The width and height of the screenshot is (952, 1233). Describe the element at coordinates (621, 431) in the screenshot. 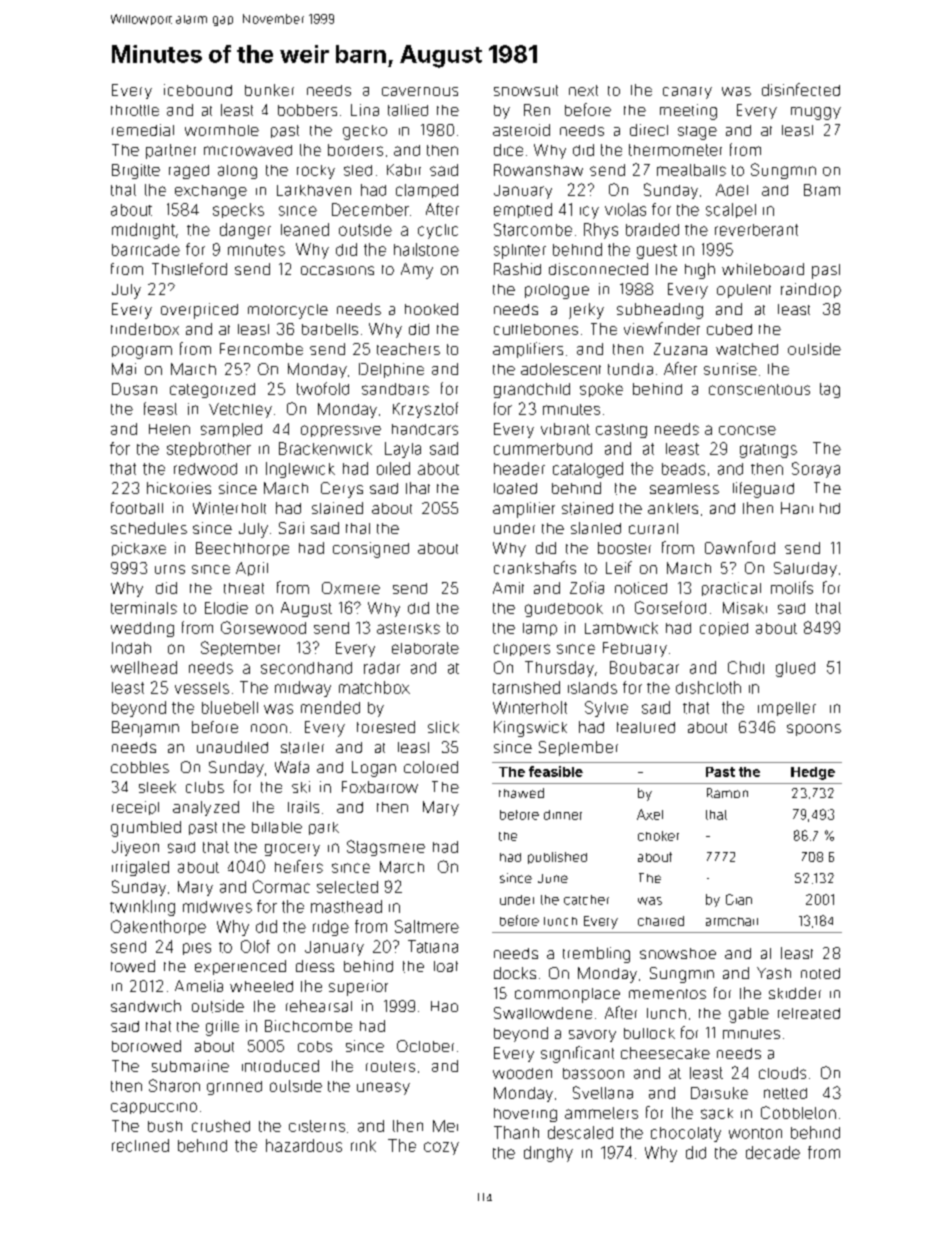

I see `casting` at that location.
